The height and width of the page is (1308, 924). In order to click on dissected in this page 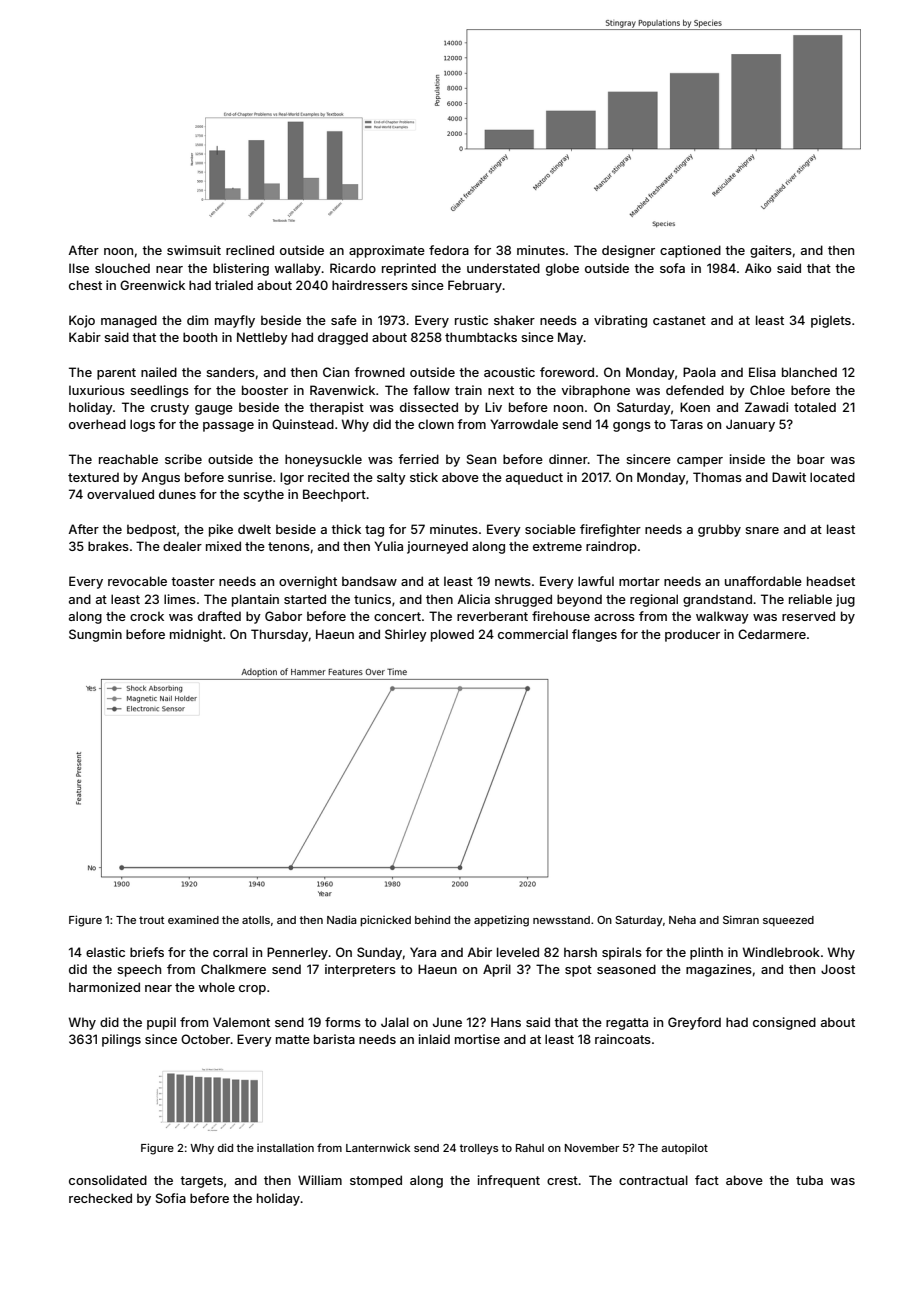, I will do `click(429, 407)`.
